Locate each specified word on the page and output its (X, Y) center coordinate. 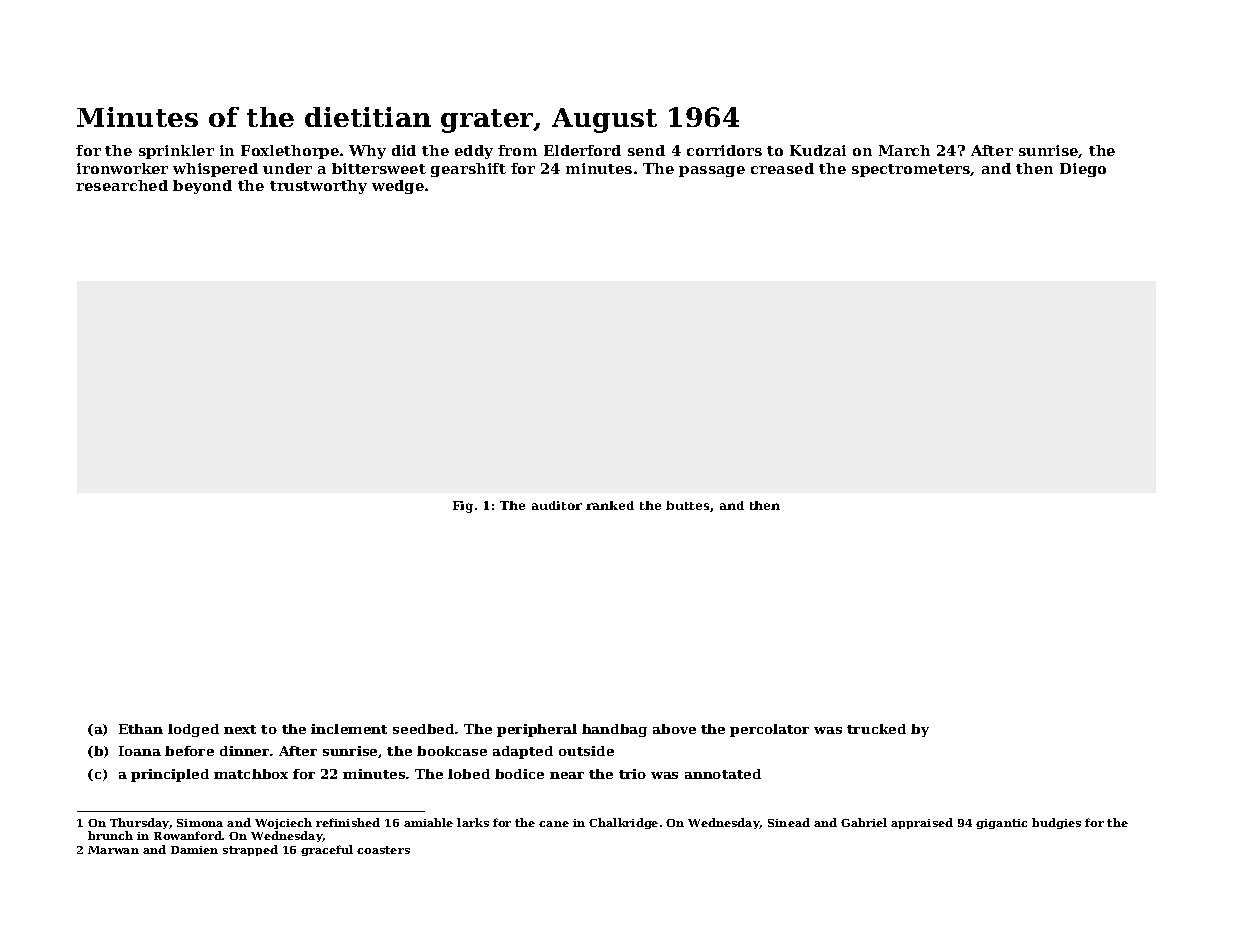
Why (367, 152)
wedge (398, 187)
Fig (463, 507)
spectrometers (911, 170)
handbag (614, 730)
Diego (1083, 170)
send (646, 150)
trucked (876, 729)
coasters (383, 850)
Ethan (141, 729)
